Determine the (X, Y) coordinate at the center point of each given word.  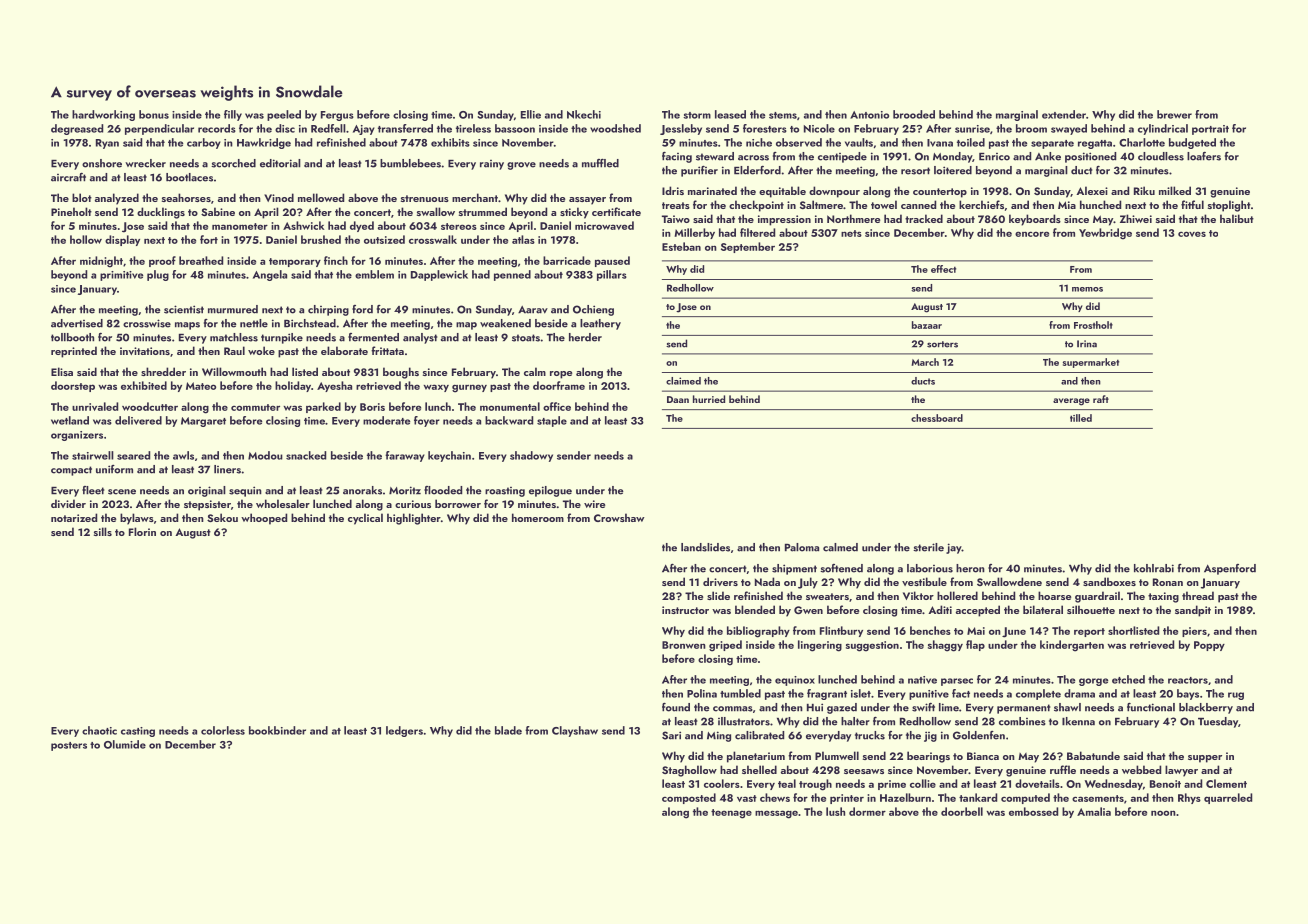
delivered (138, 420)
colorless (223, 730)
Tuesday (1218, 722)
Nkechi (584, 114)
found (676, 707)
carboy (204, 143)
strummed (483, 211)
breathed (201, 260)
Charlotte (1142, 142)
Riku (1144, 190)
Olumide (125, 744)
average (1071, 402)
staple (552, 421)
